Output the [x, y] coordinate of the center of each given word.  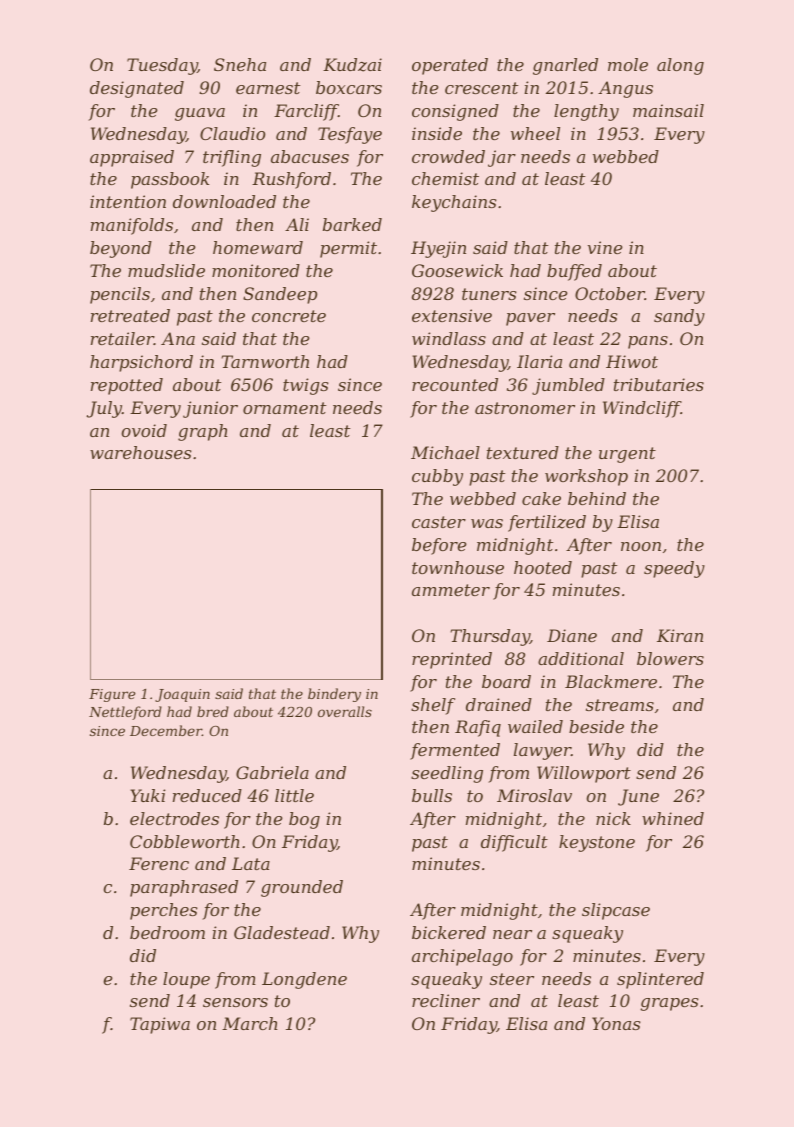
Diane [572, 635]
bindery [334, 695]
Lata [251, 863]
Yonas [616, 1023]
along [680, 66]
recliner [446, 1000]
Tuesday [162, 66]
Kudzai [352, 65]
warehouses [140, 452]
